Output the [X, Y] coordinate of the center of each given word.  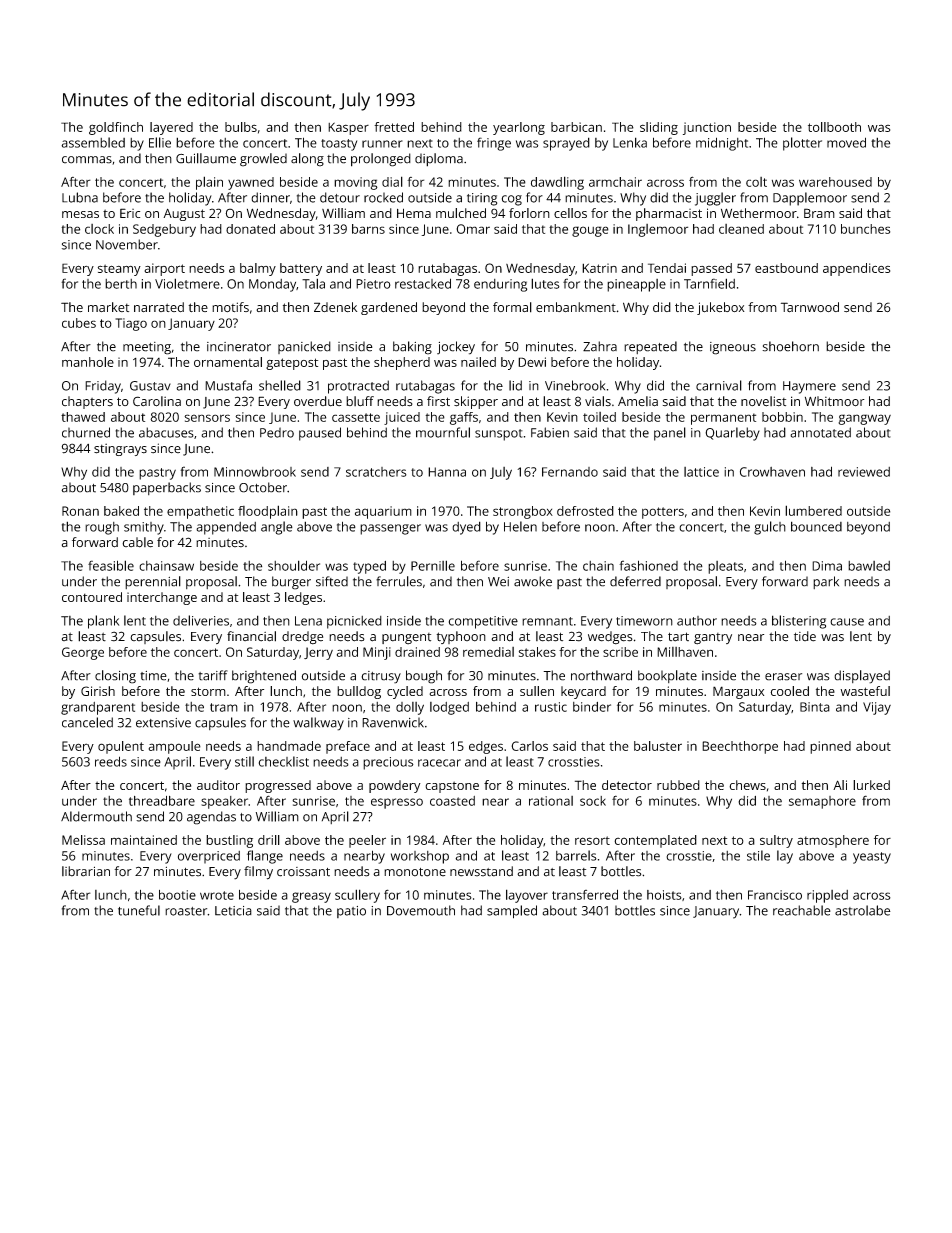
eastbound [786, 268]
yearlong [519, 128]
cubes [79, 323]
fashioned [648, 565]
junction [707, 128]
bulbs [241, 127]
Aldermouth [96, 816]
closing [115, 677]
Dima [827, 566]
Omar [473, 229]
